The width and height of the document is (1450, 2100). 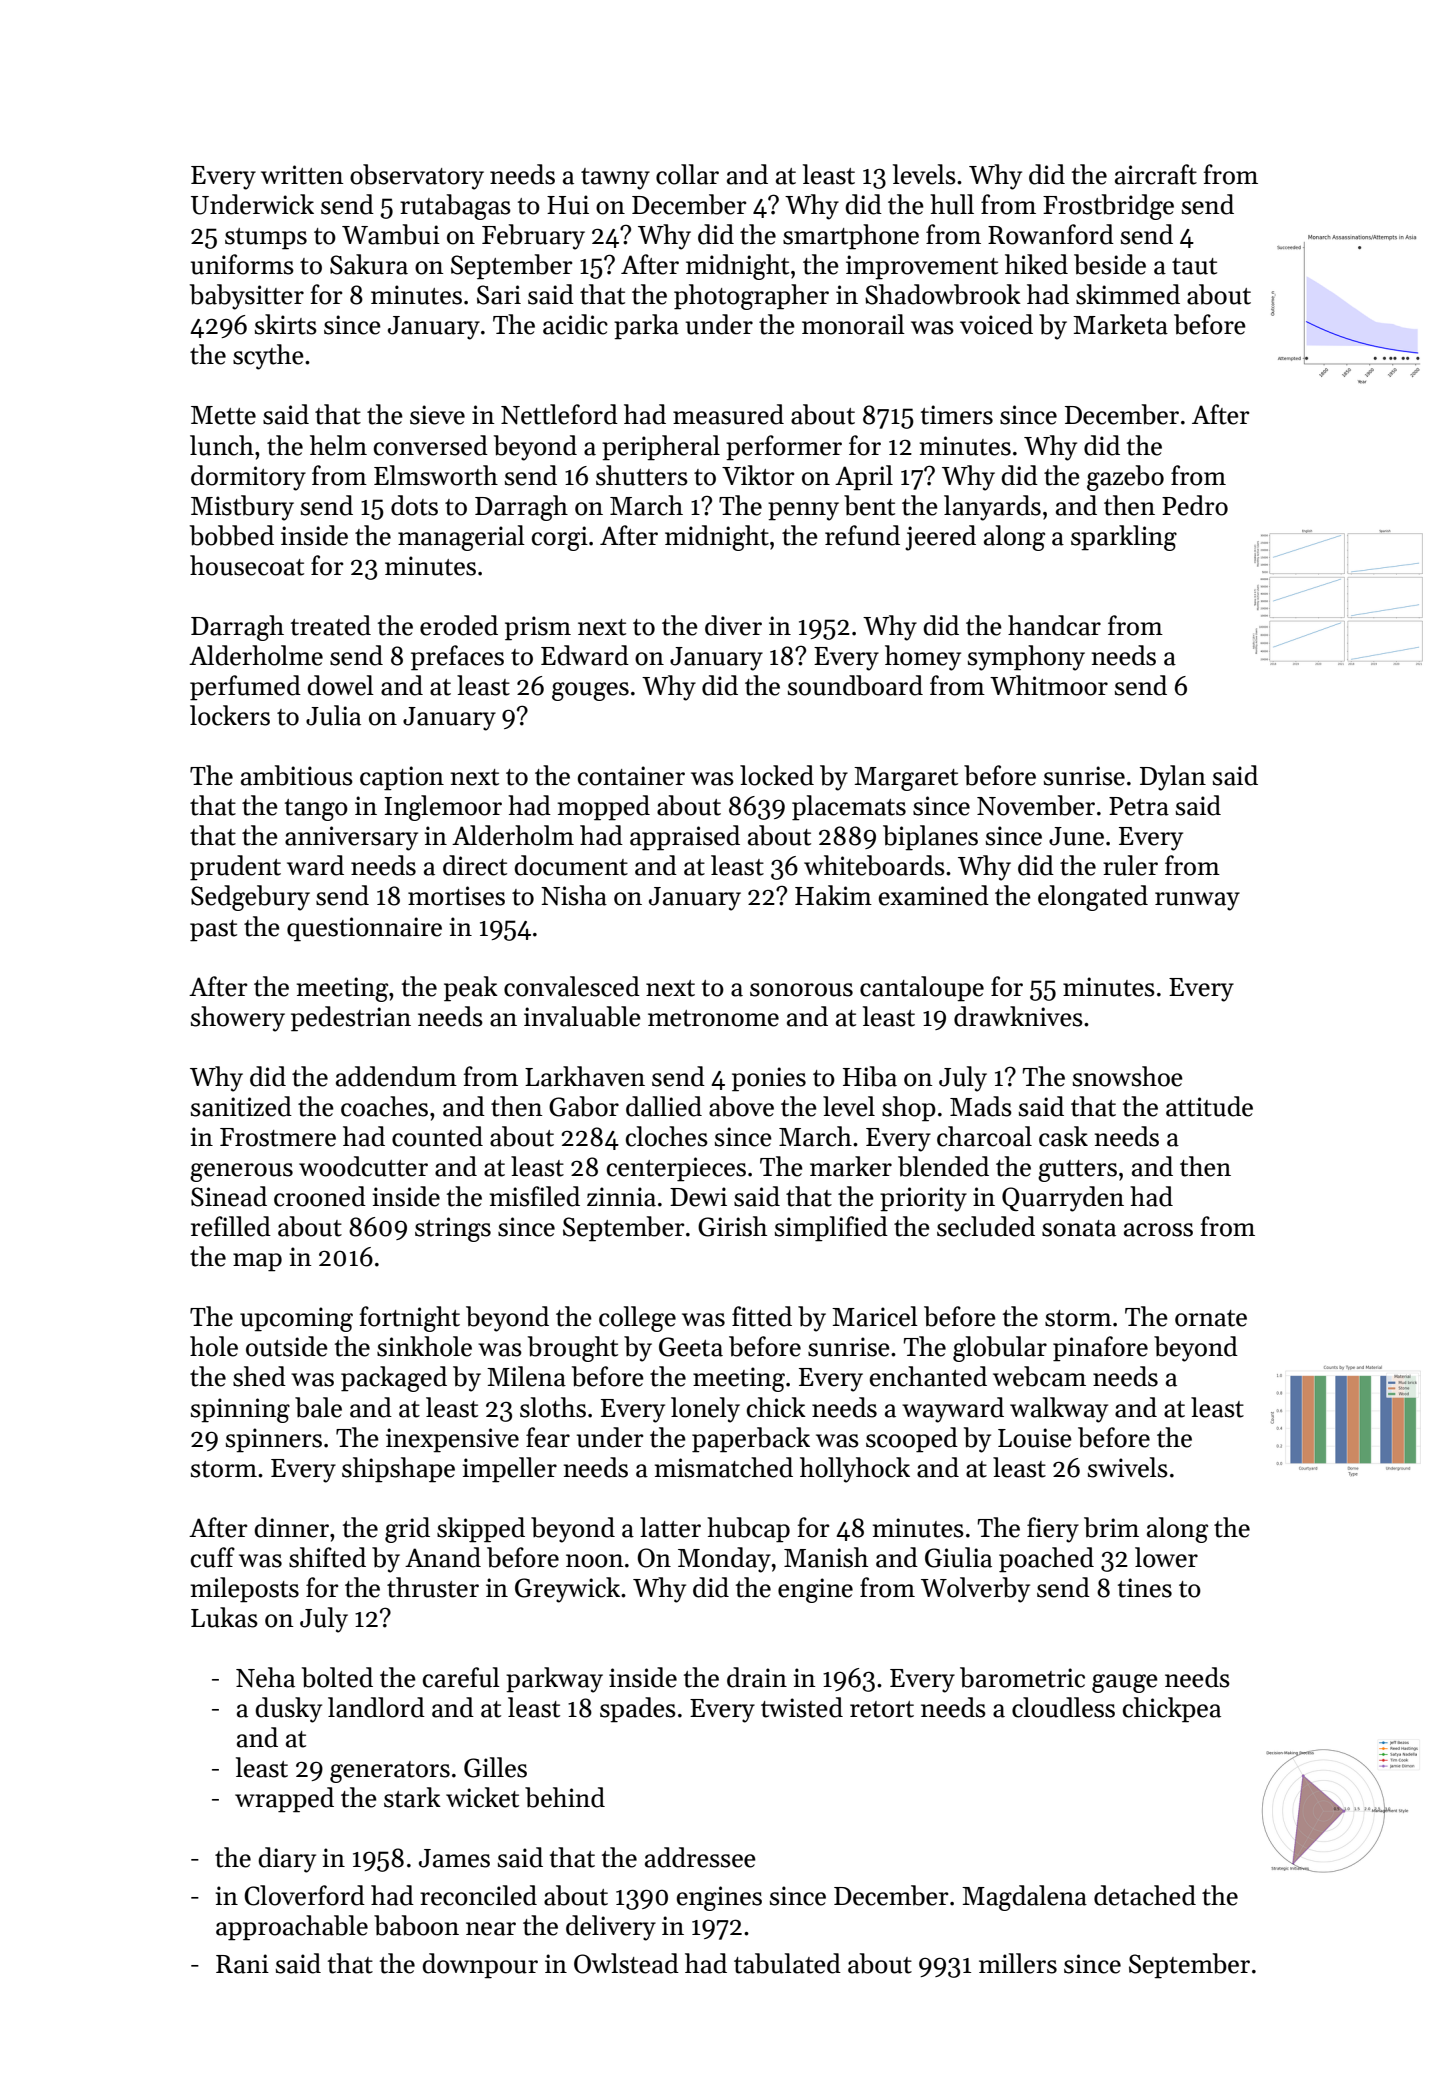 I want to click on parka, so click(x=646, y=327).
